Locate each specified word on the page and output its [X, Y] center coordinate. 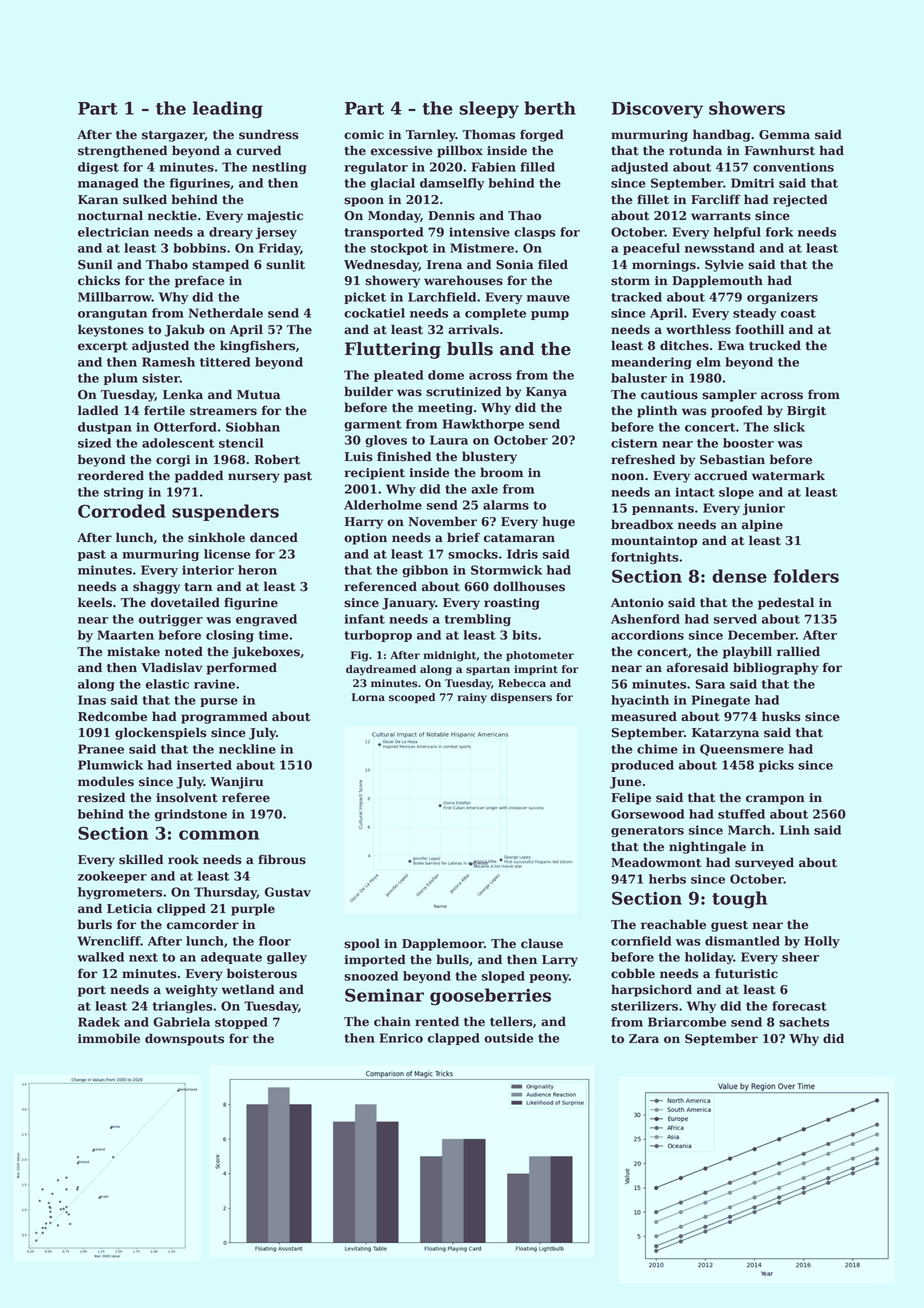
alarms [506, 505]
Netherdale [226, 313]
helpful [737, 233]
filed [553, 264]
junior [764, 509]
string [124, 493]
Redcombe [112, 716]
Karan [98, 199]
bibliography [775, 668]
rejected [800, 200]
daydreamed [381, 670]
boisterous [262, 973]
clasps [535, 233]
